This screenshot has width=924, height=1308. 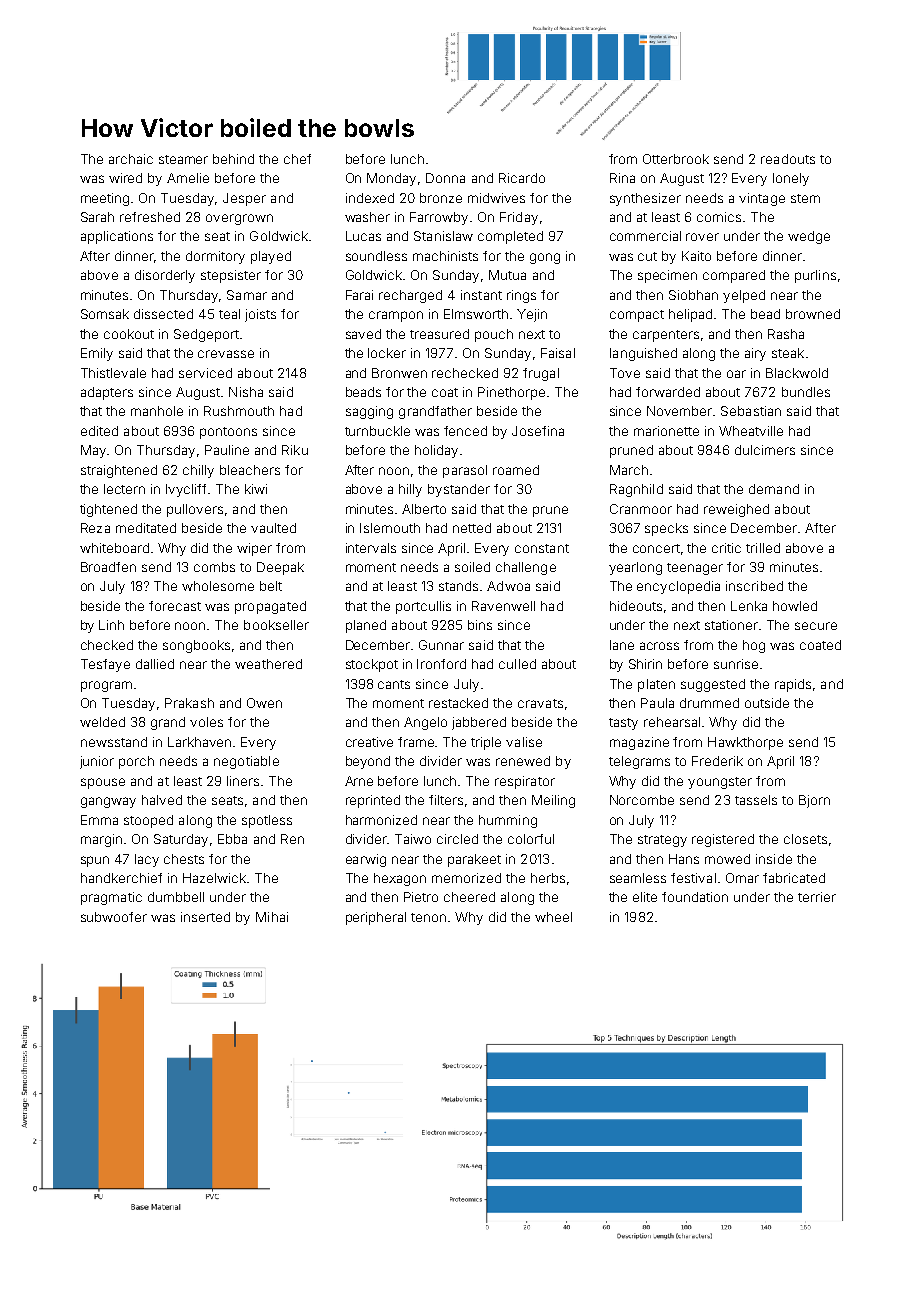 I want to click on Samar, so click(x=247, y=295).
